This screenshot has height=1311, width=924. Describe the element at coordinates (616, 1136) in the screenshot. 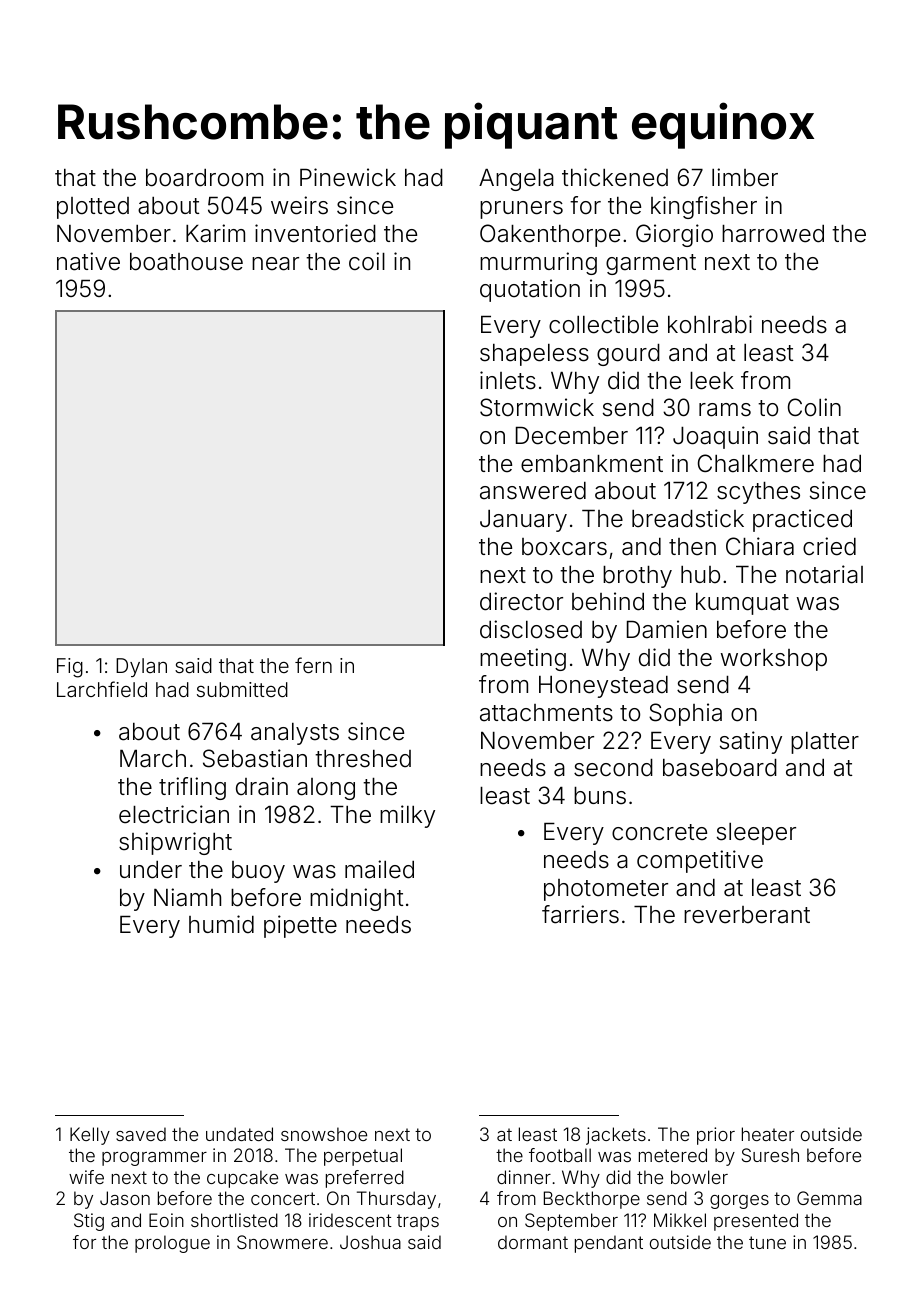

I see `jackets` at that location.
